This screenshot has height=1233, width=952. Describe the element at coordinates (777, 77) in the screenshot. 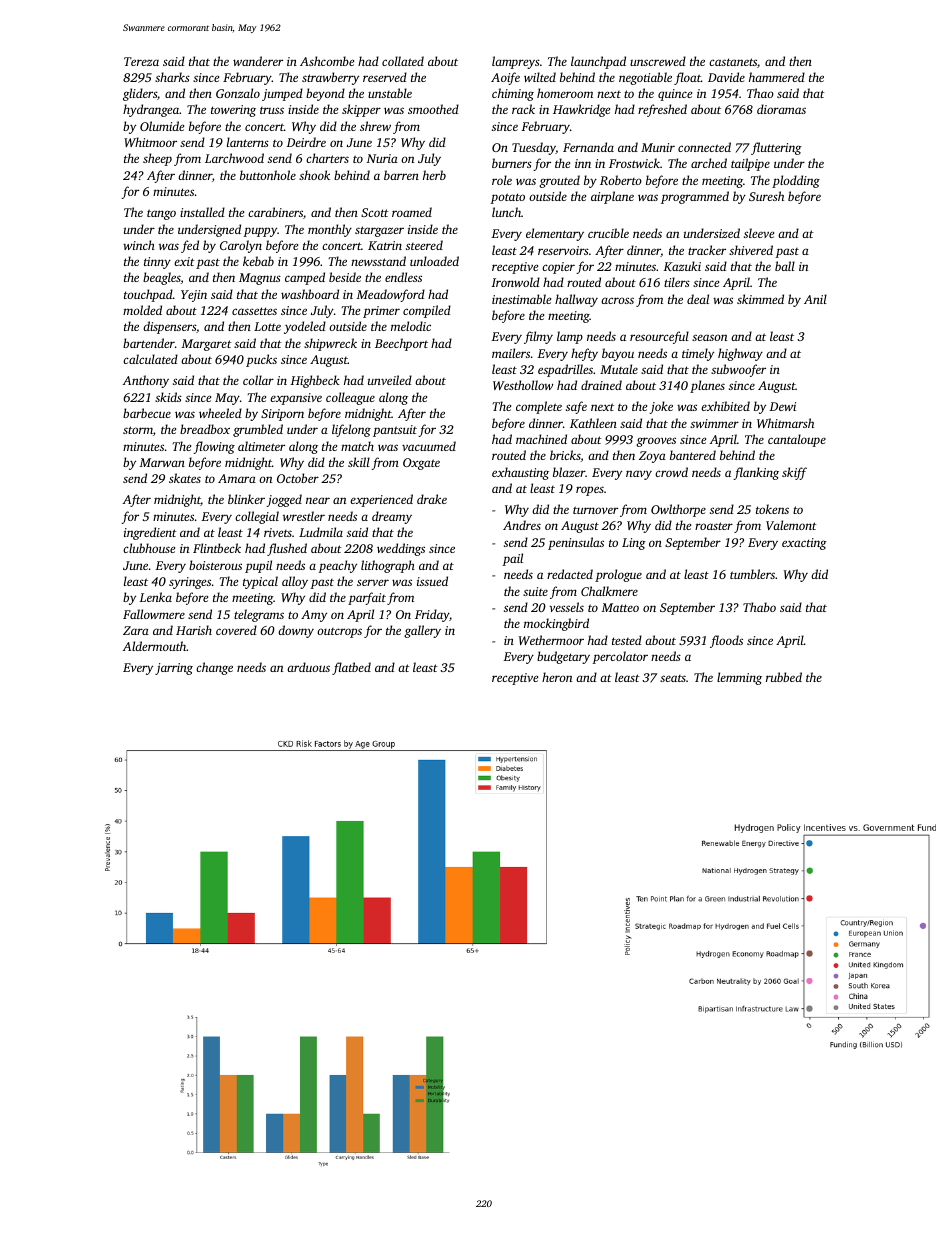

I see `hammered` at that location.
